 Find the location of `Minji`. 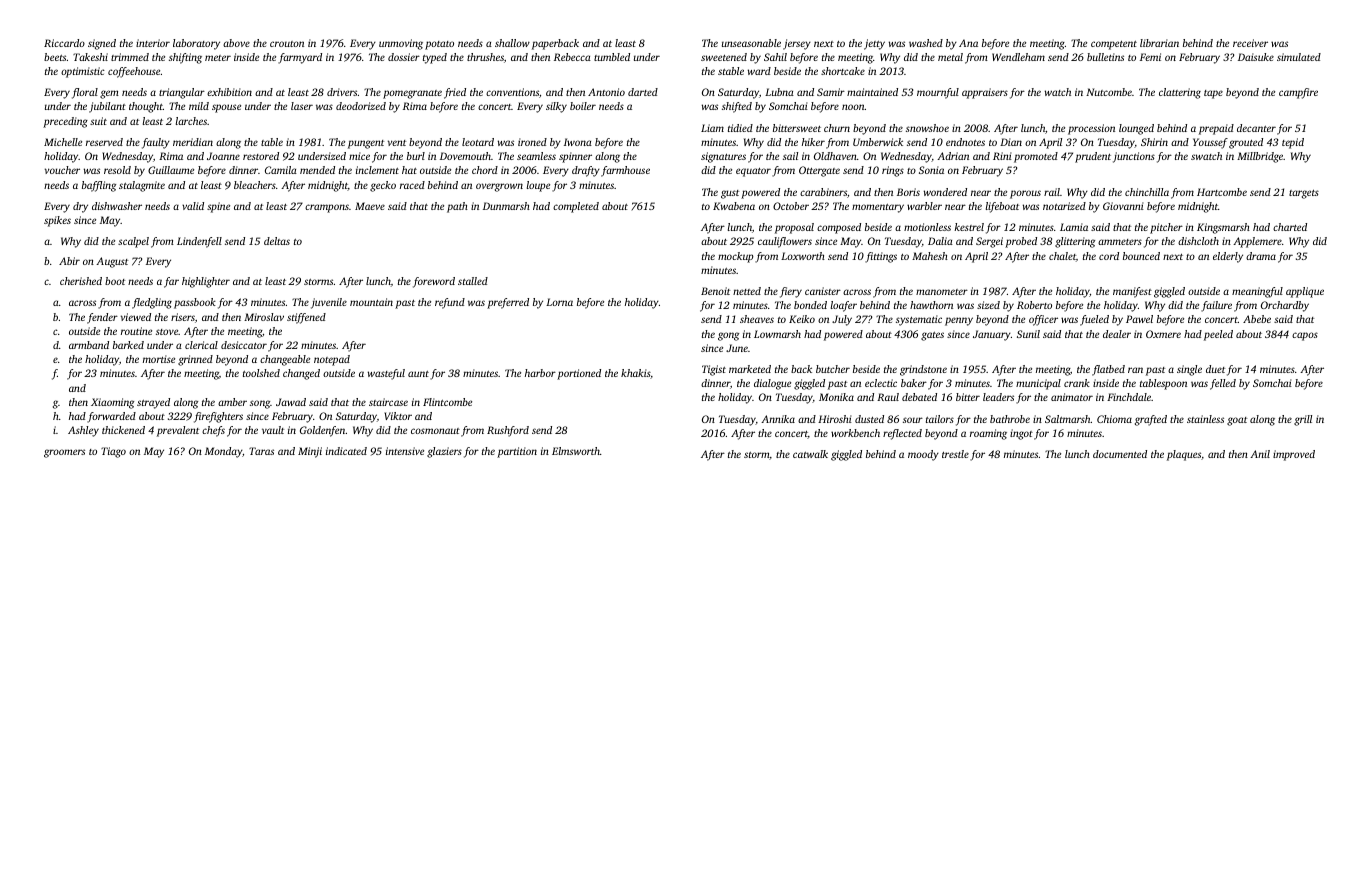

Minji is located at coordinates (310, 452).
